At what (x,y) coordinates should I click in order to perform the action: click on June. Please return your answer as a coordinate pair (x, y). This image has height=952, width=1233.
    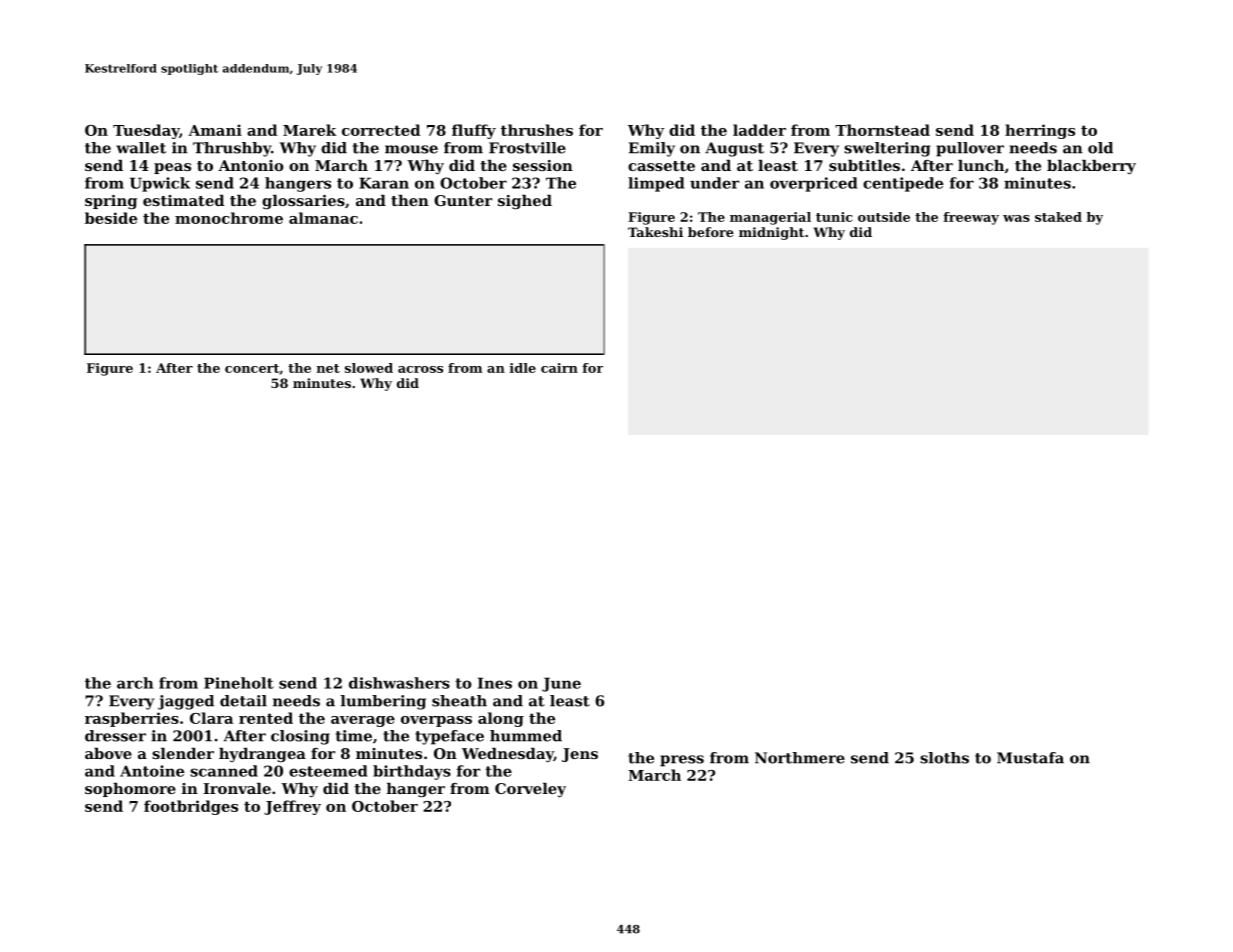
    Looking at the image, I should click on (561, 684).
